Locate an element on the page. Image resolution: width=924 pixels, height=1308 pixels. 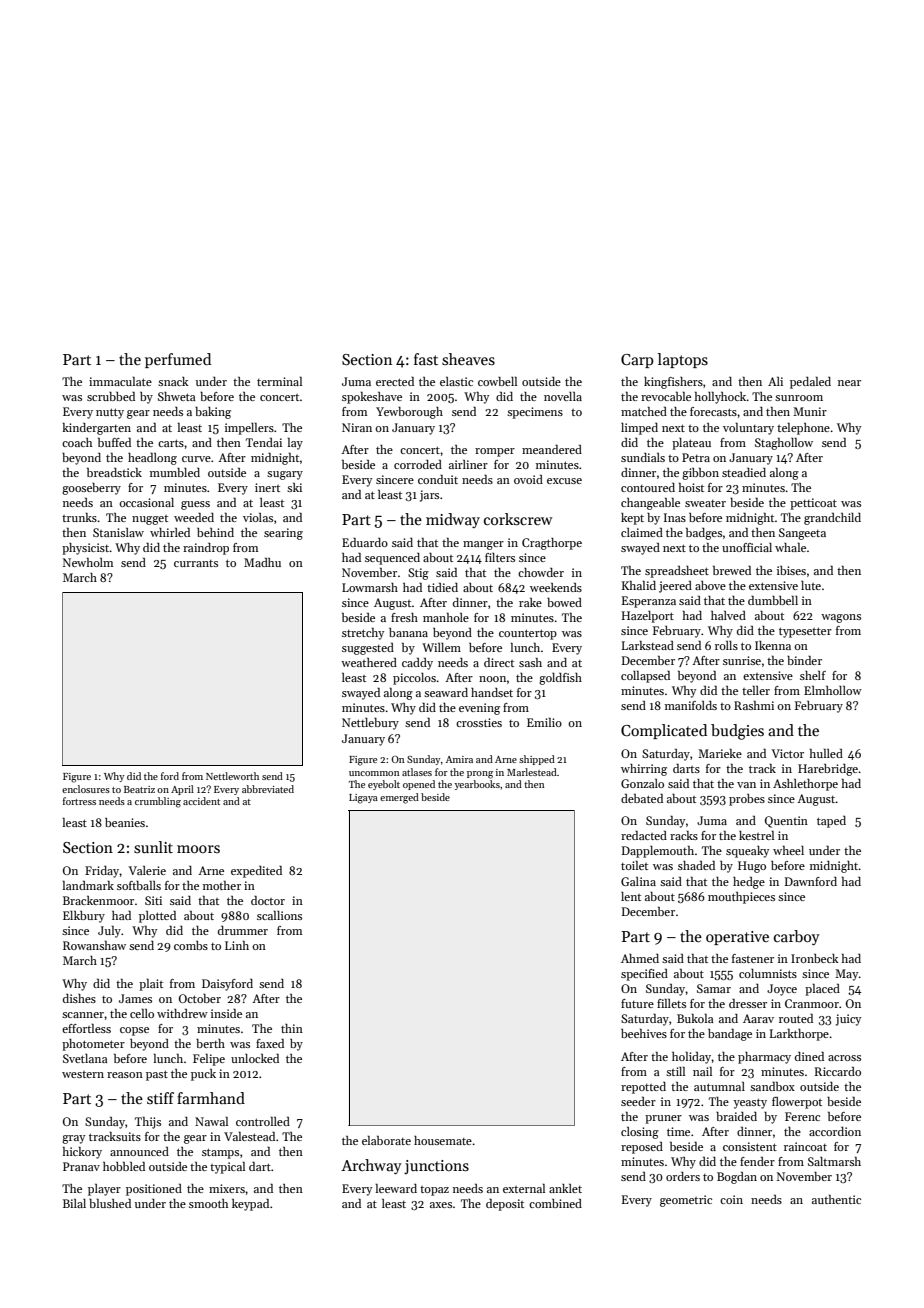
laptops is located at coordinates (683, 360).
